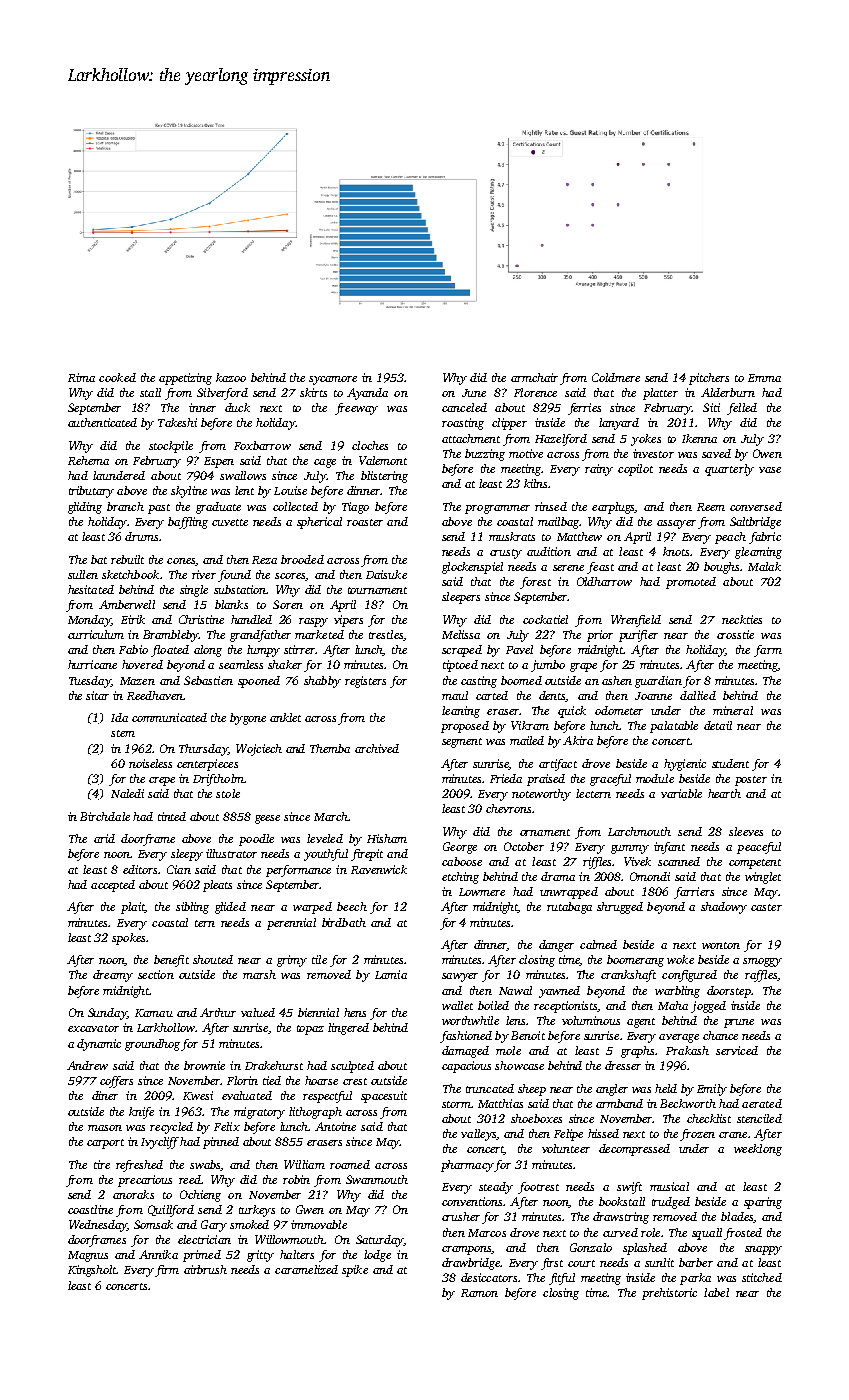  I want to click on cloches, so click(370, 445).
